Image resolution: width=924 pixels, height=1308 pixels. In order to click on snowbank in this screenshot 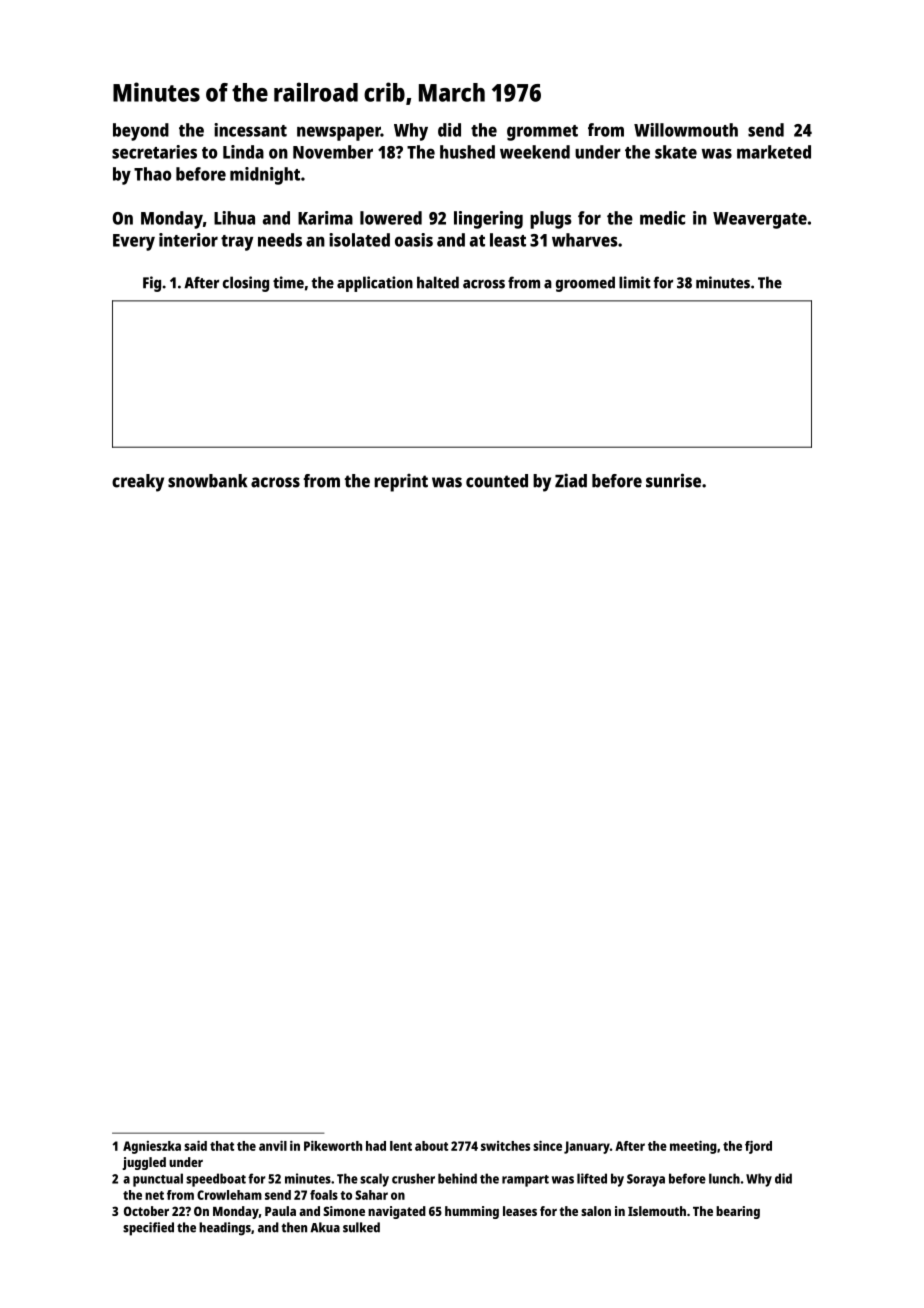, I will do `click(207, 481)`.
